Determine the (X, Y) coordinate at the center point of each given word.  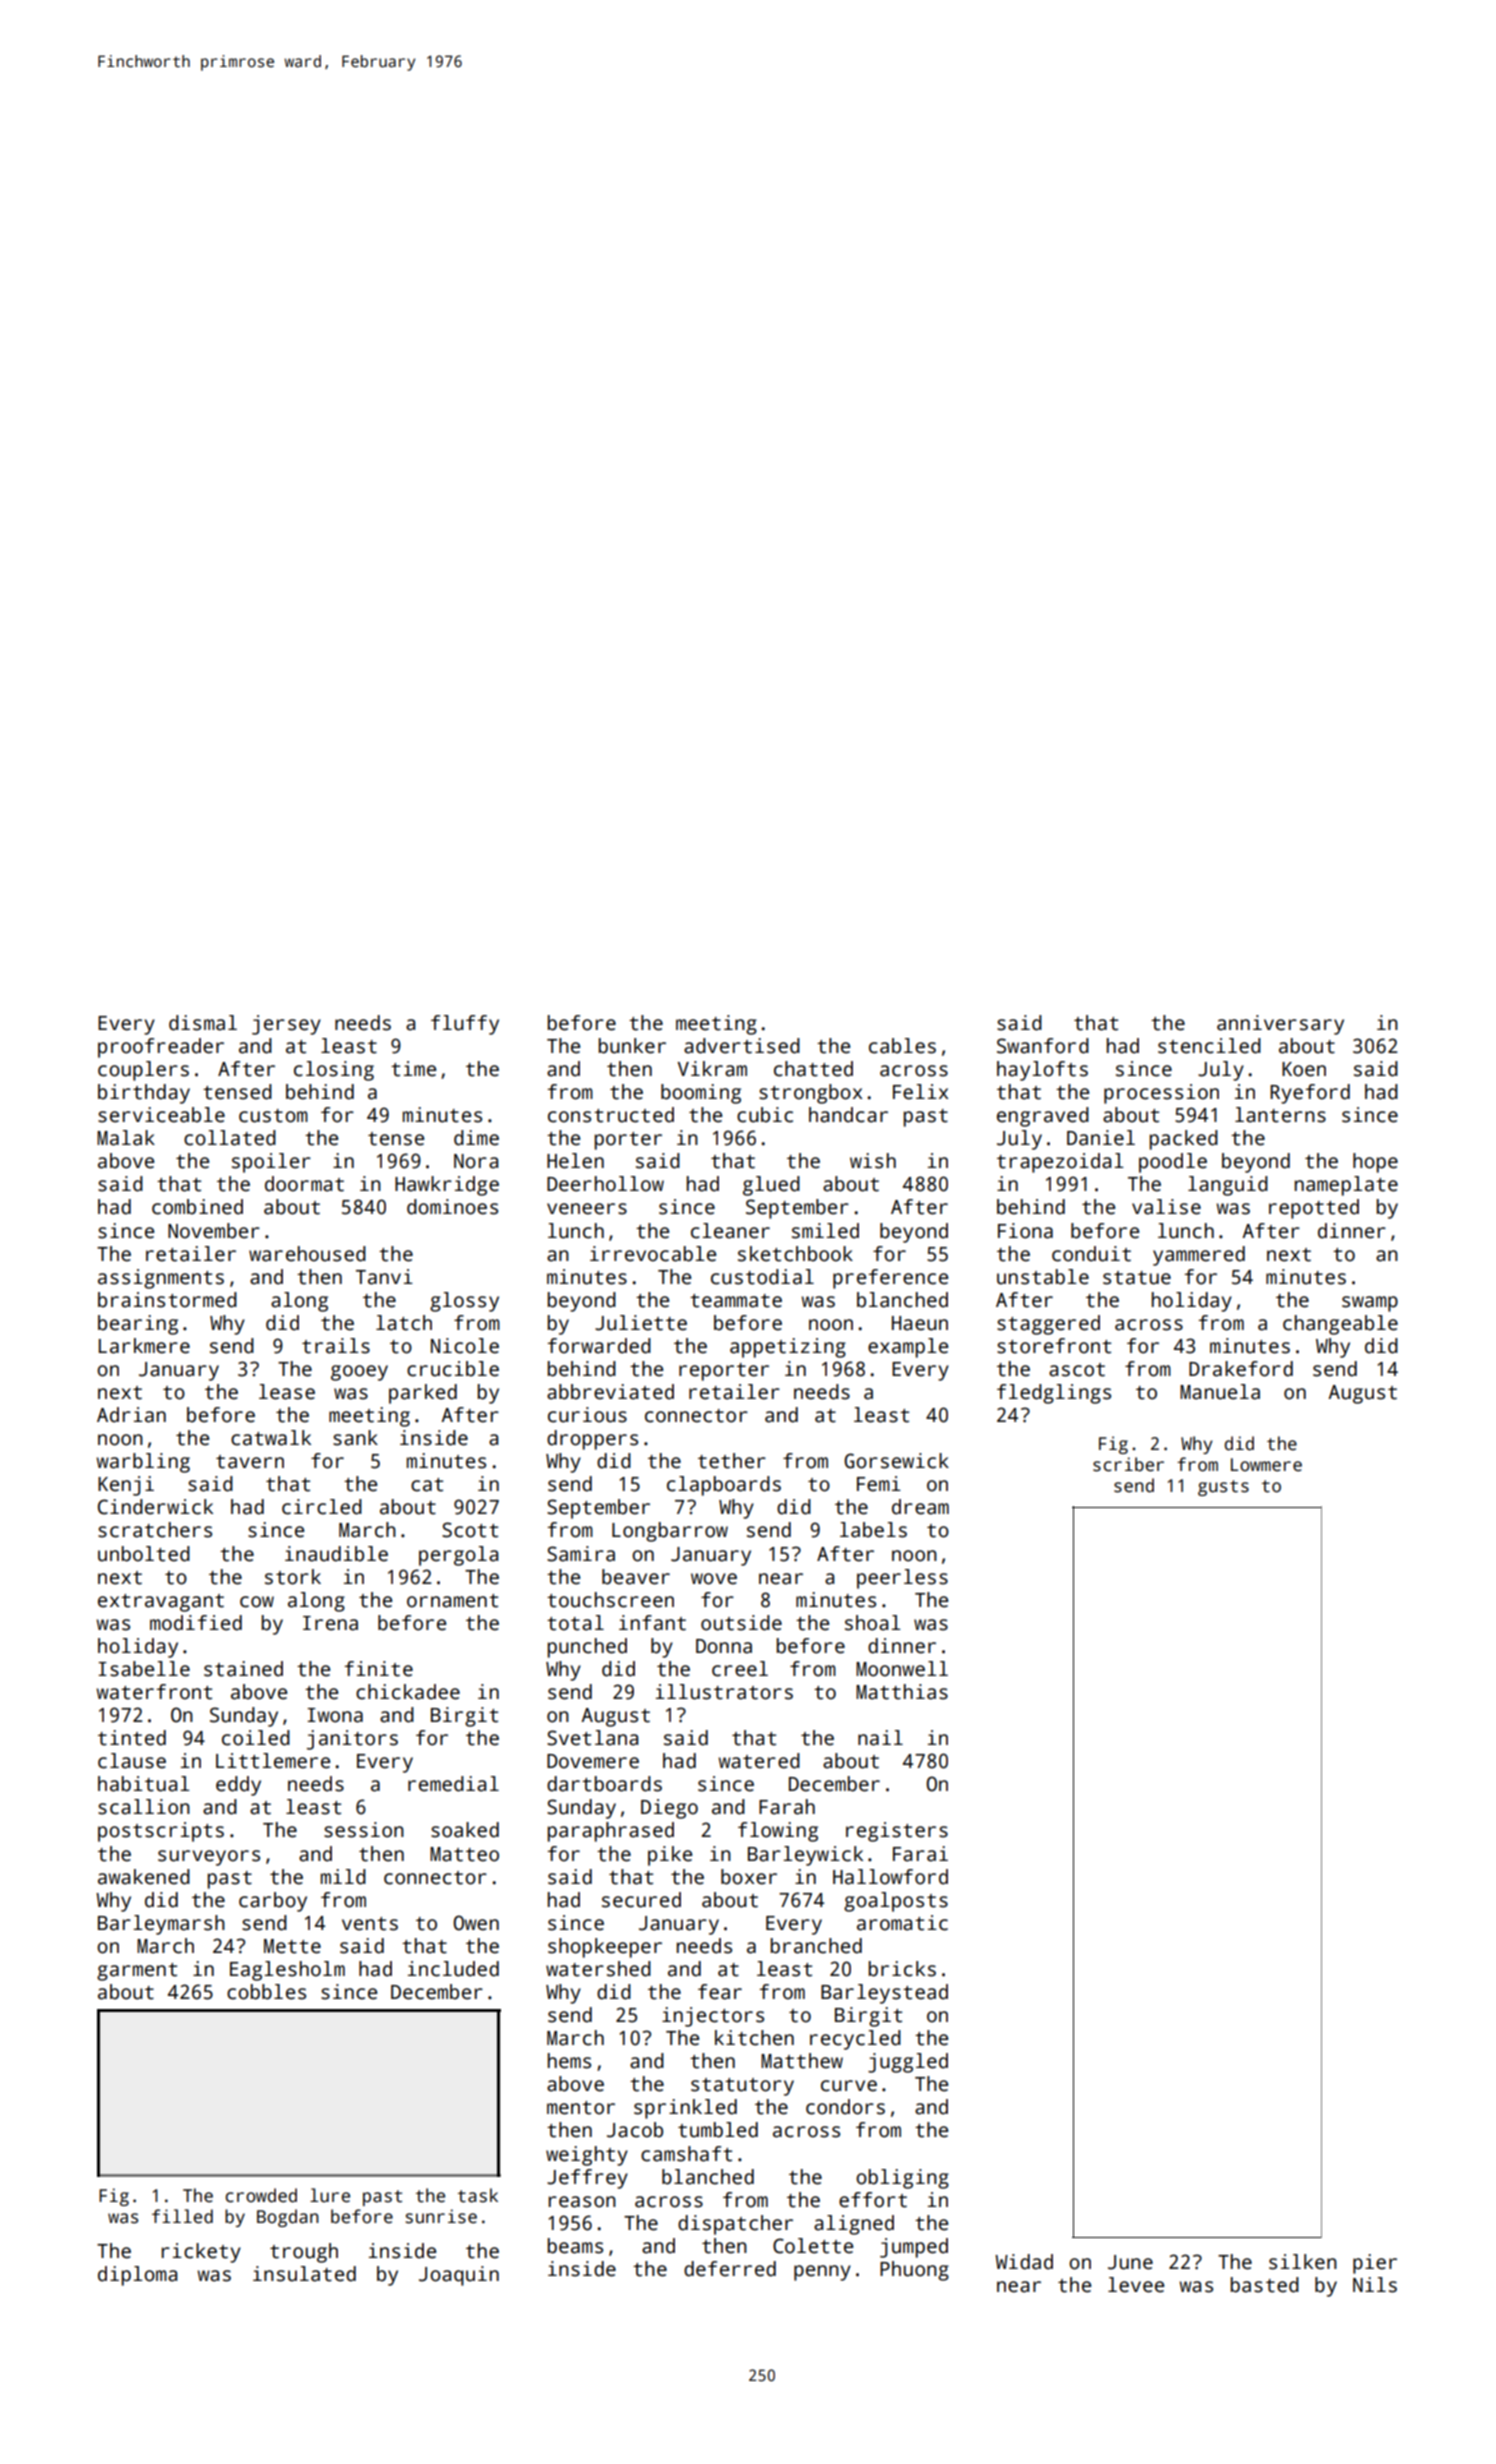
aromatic (902, 1923)
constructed (611, 1115)
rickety (201, 2253)
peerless (902, 1579)
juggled (908, 2063)
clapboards (724, 1486)
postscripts (161, 1832)
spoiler (271, 1163)
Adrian (131, 1415)
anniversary (1280, 1025)
